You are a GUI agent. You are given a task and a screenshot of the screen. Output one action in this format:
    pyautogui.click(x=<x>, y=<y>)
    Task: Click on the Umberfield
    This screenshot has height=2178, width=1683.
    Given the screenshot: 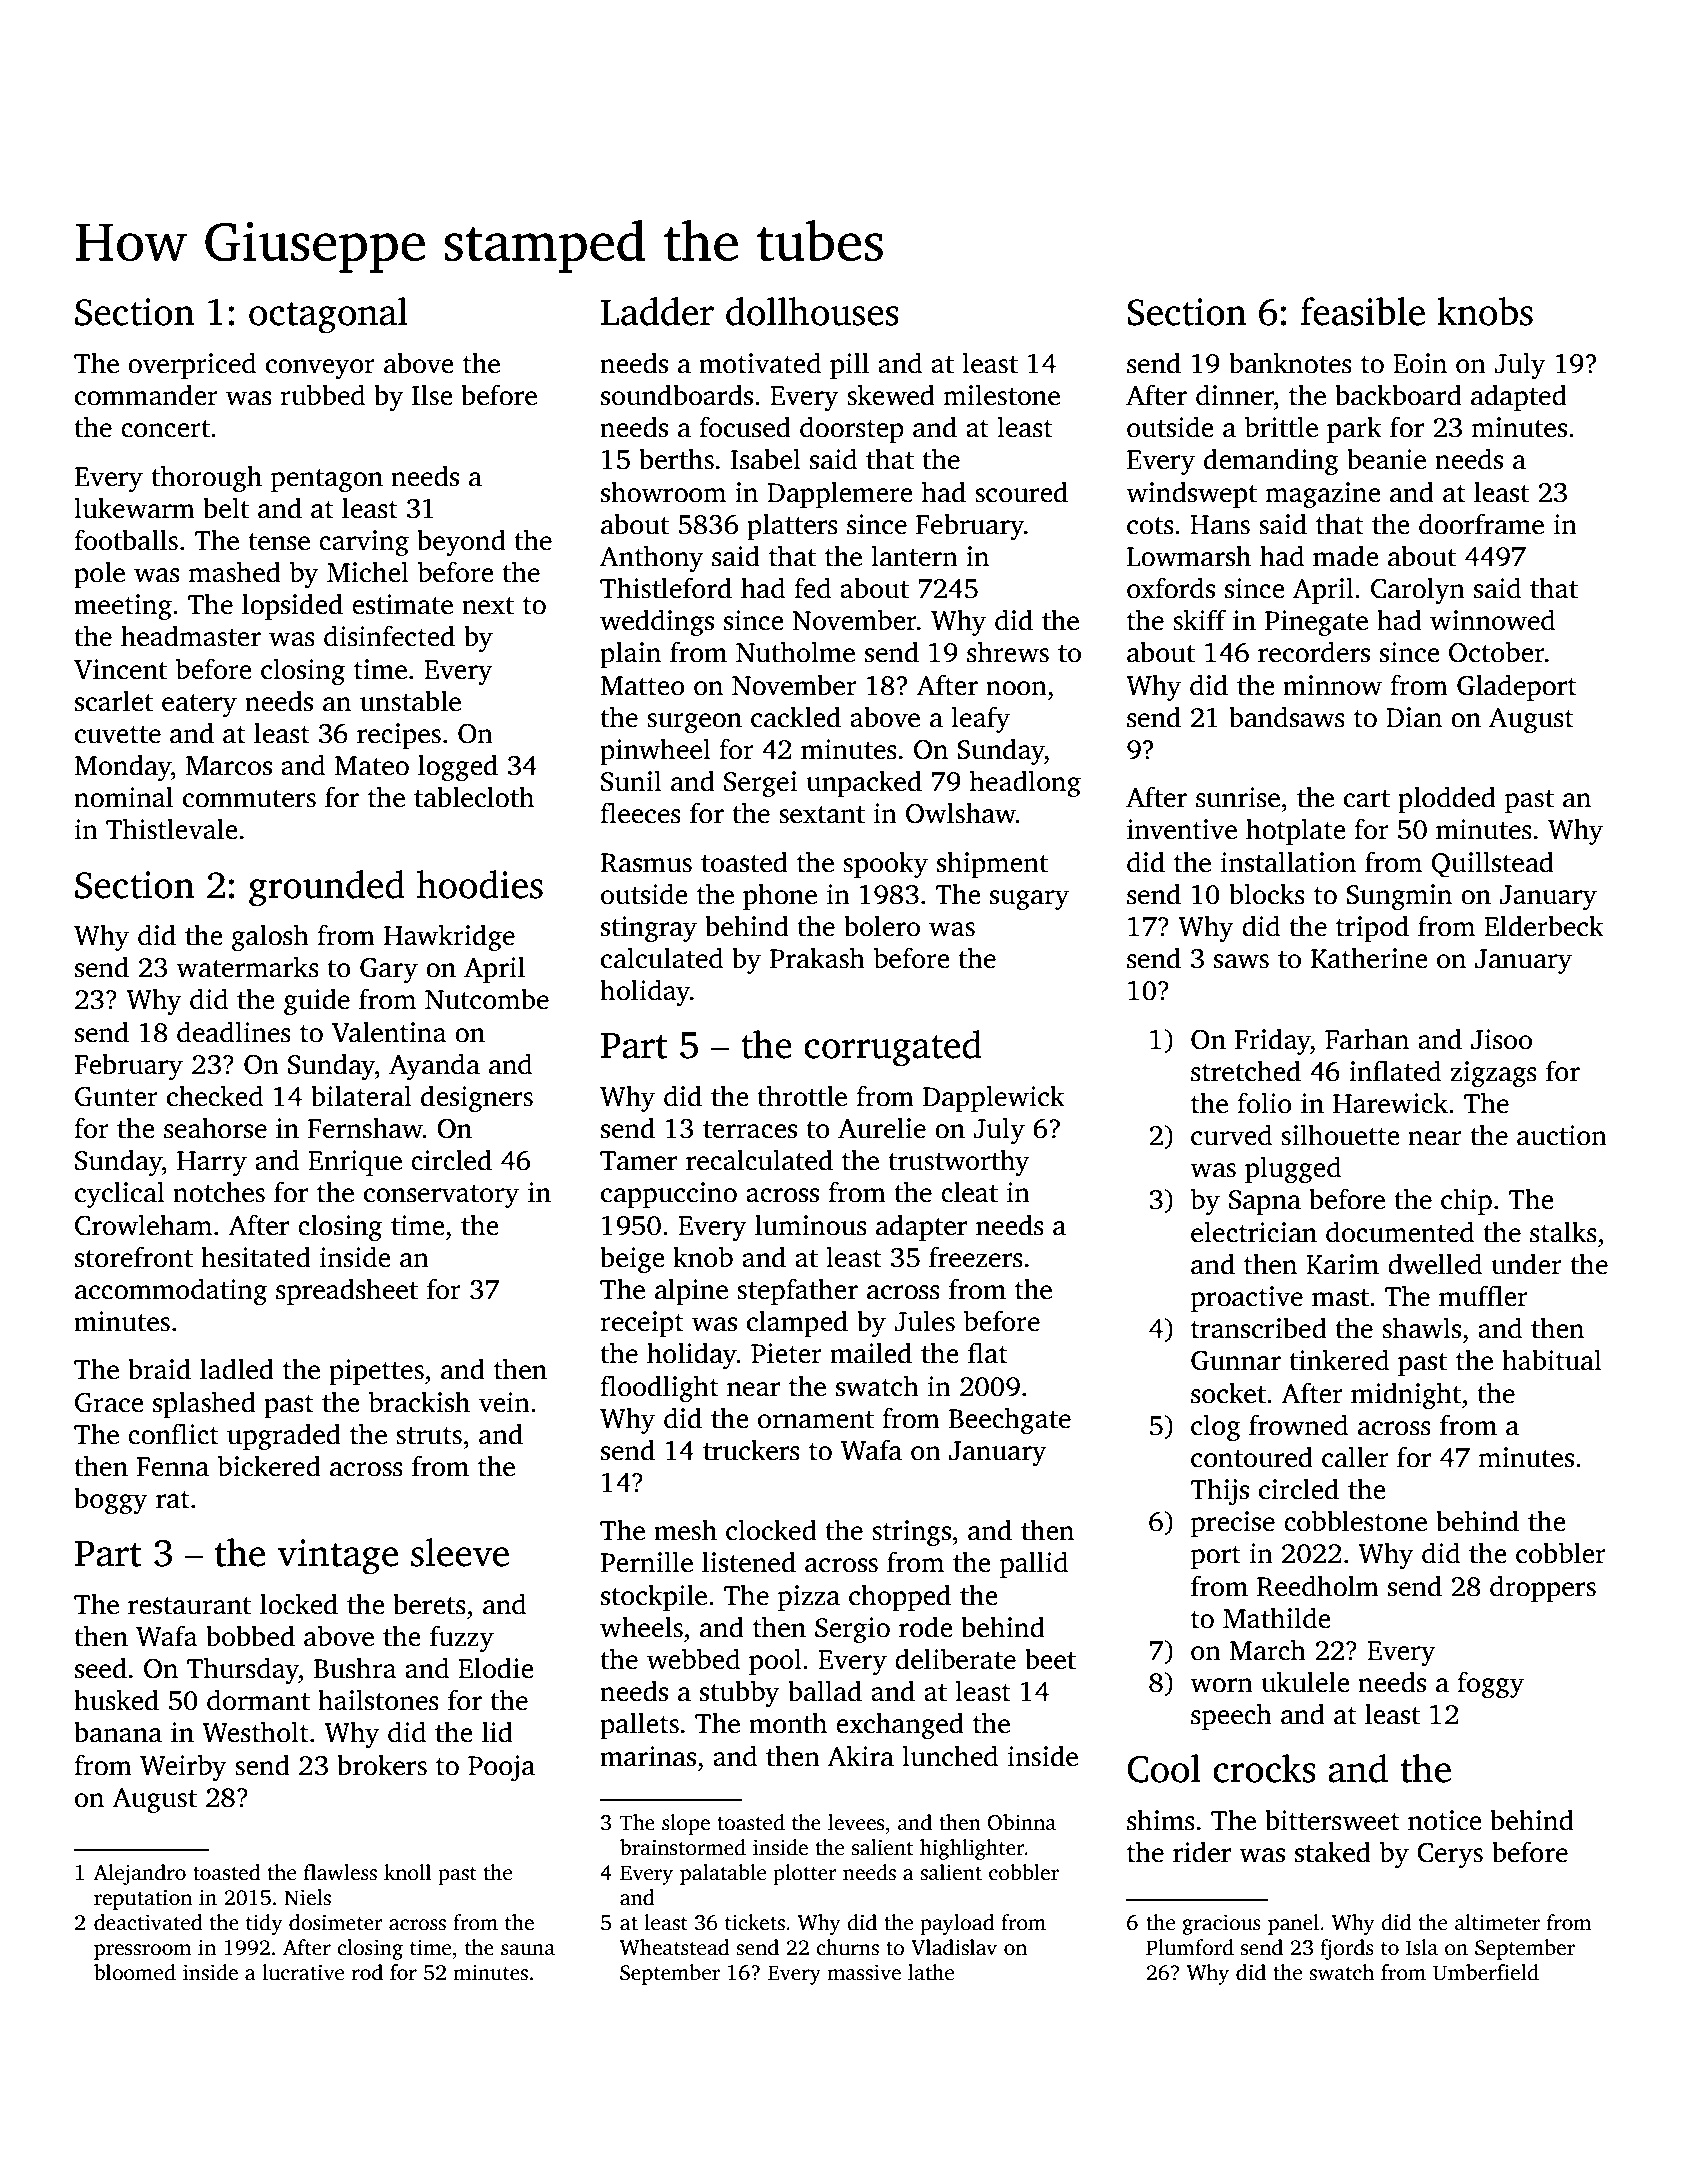 What is the action you would take?
    pyautogui.click(x=1486, y=1972)
